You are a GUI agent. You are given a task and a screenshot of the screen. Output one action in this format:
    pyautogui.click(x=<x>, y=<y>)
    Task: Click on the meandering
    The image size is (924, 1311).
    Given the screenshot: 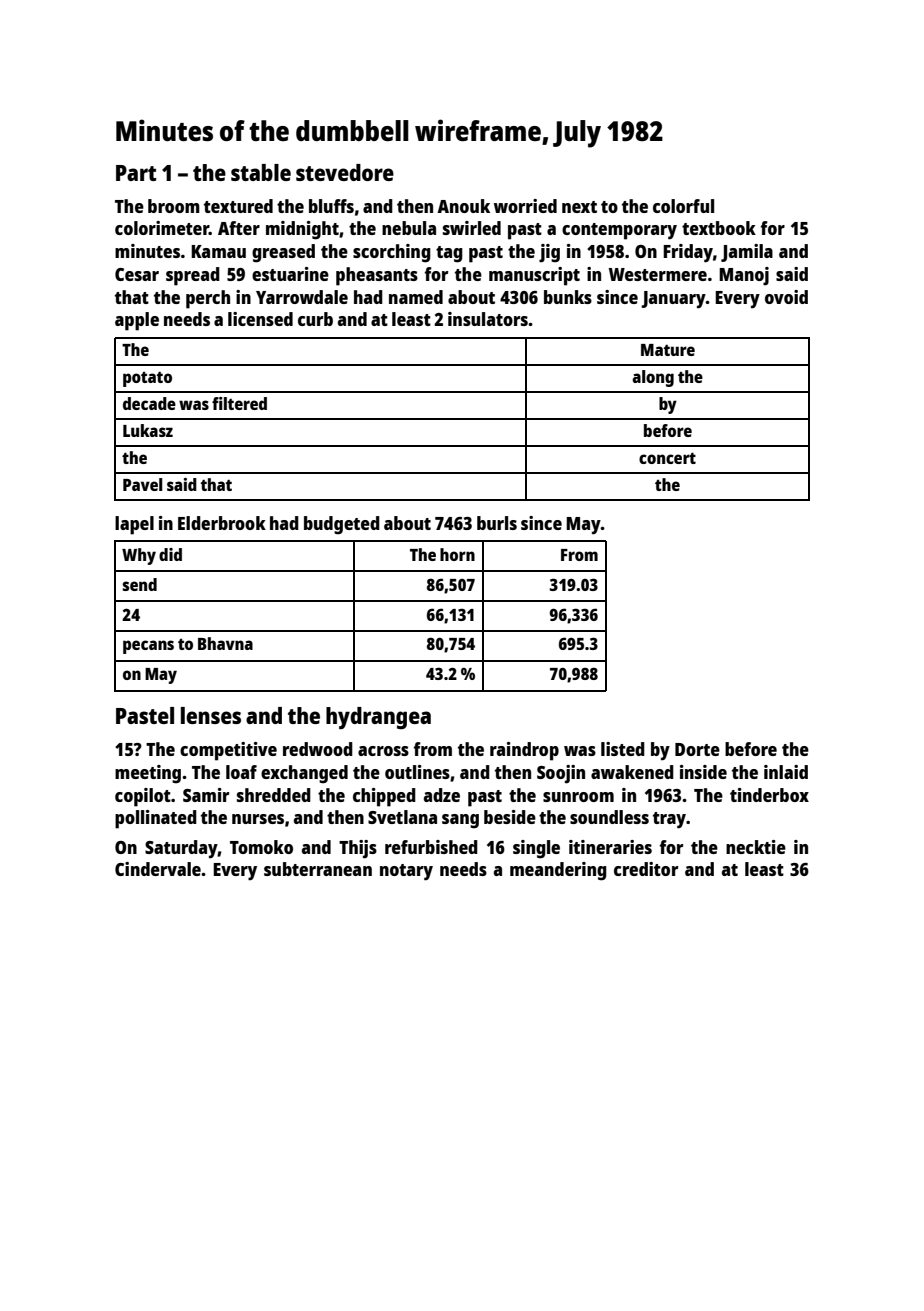 What is the action you would take?
    pyautogui.click(x=558, y=871)
